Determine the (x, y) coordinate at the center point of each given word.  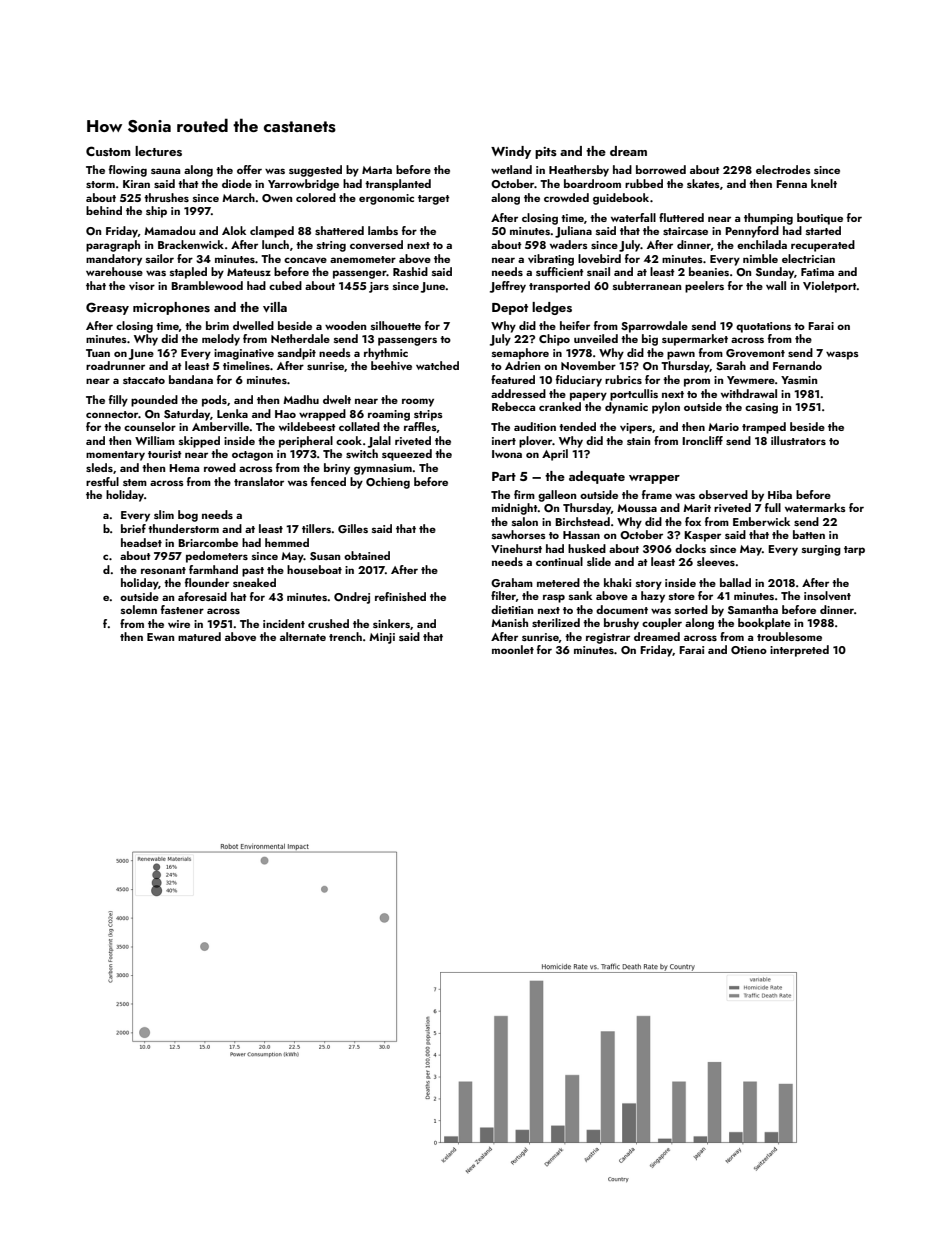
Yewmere (751, 380)
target (434, 200)
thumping (768, 219)
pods (214, 401)
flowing (128, 171)
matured (199, 636)
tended (577, 426)
